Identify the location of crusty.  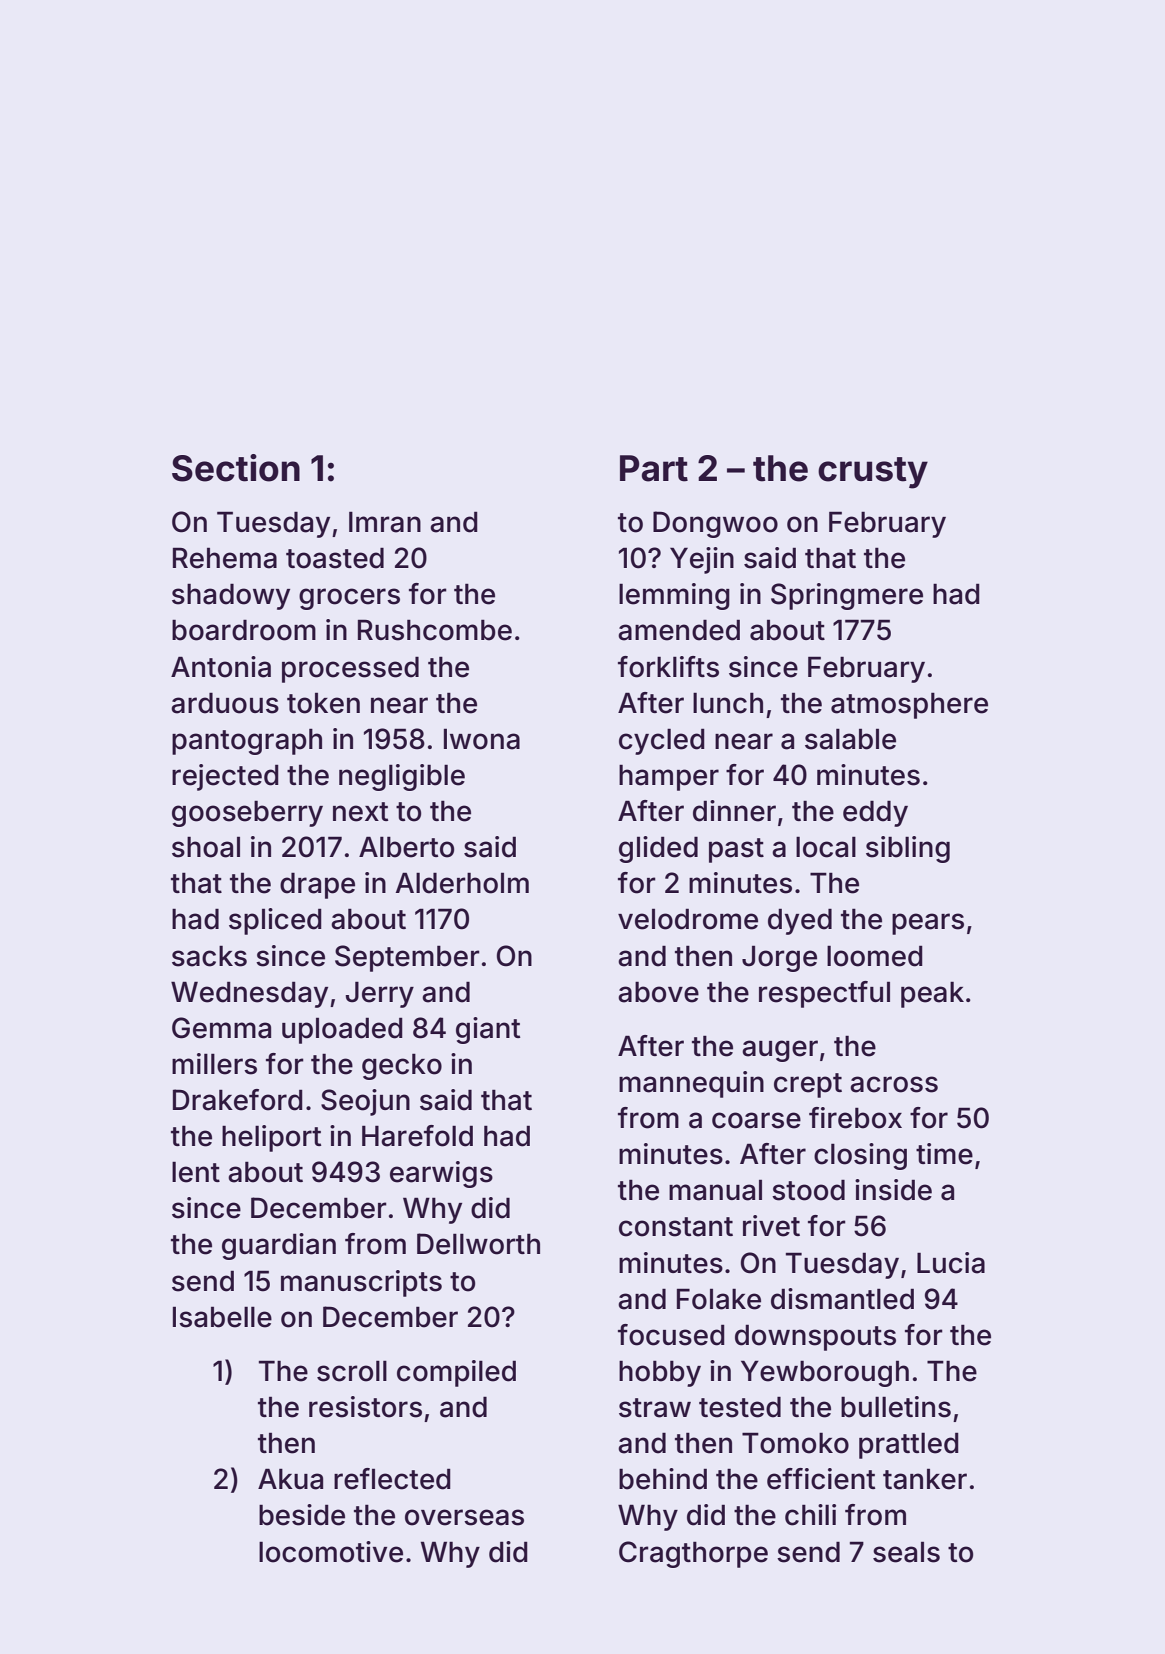
(873, 473).
